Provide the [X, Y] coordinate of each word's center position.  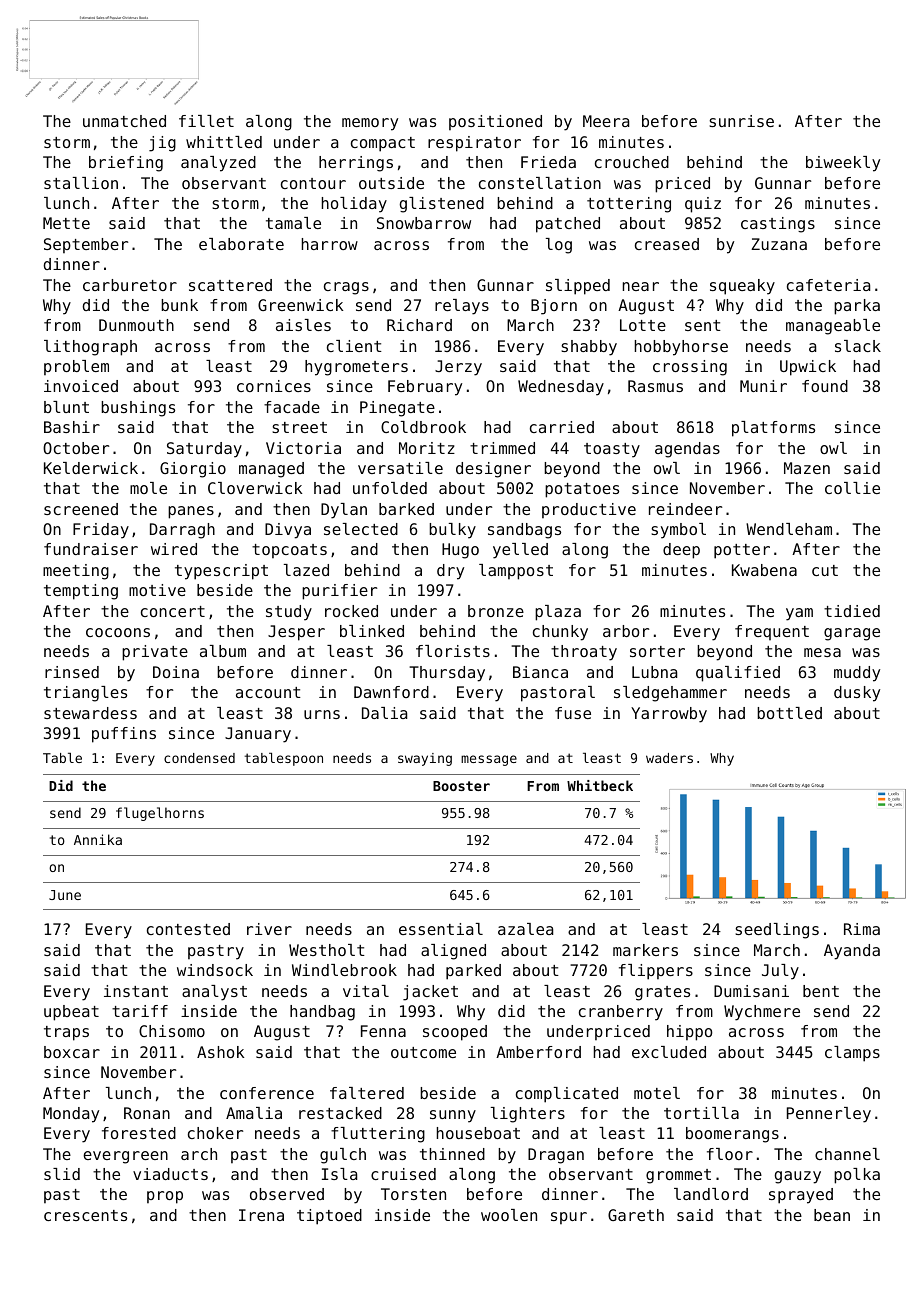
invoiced [81, 386]
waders [669, 758]
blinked [372, 631]
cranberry [621, 1013]
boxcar [72, 1052]
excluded [669, 1052]
